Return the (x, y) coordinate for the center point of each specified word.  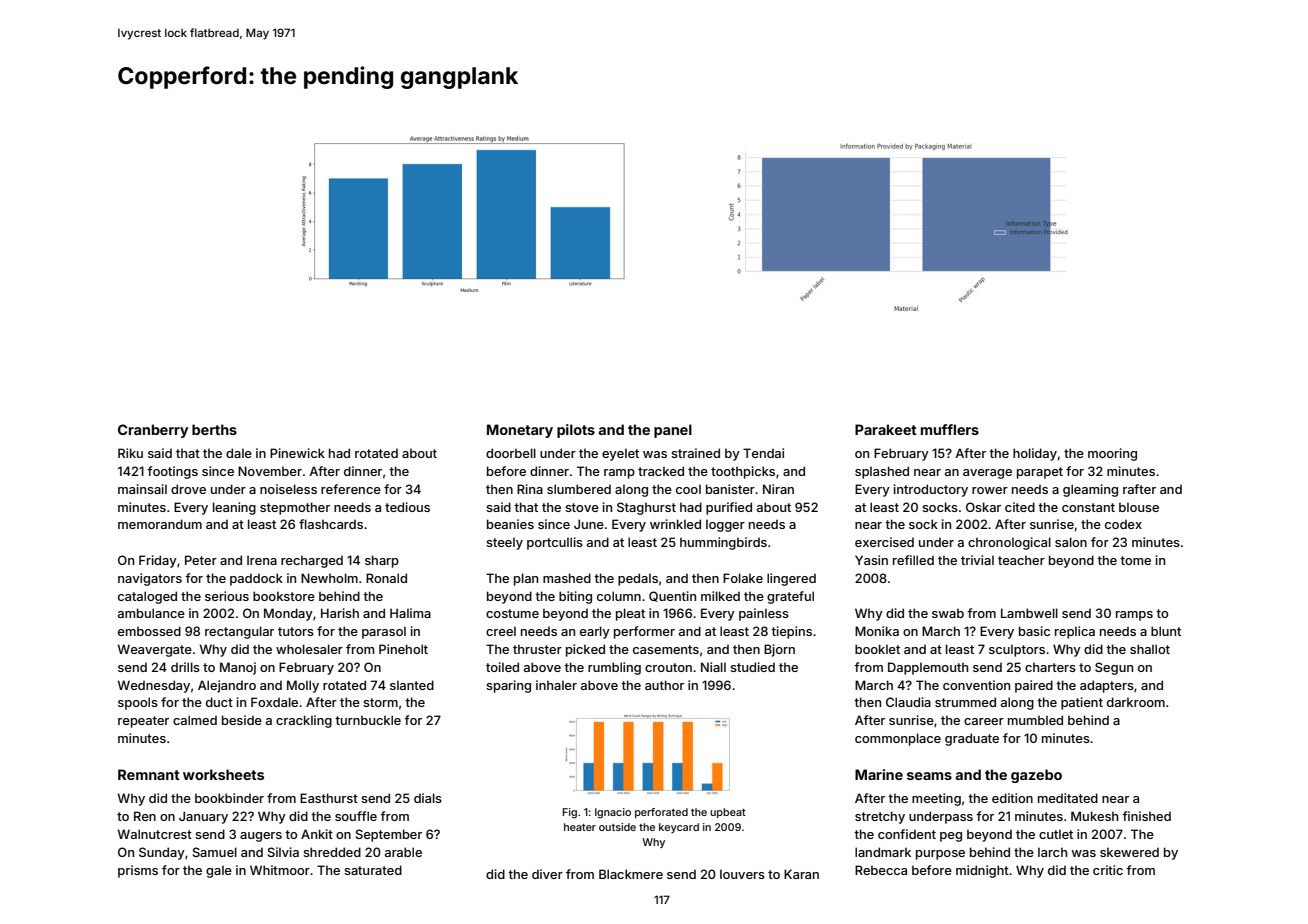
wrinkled (675, 524)
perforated (661, 813)
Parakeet (886, 429)
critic (1108, 870)
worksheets (223, 774)
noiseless (288, 489)
